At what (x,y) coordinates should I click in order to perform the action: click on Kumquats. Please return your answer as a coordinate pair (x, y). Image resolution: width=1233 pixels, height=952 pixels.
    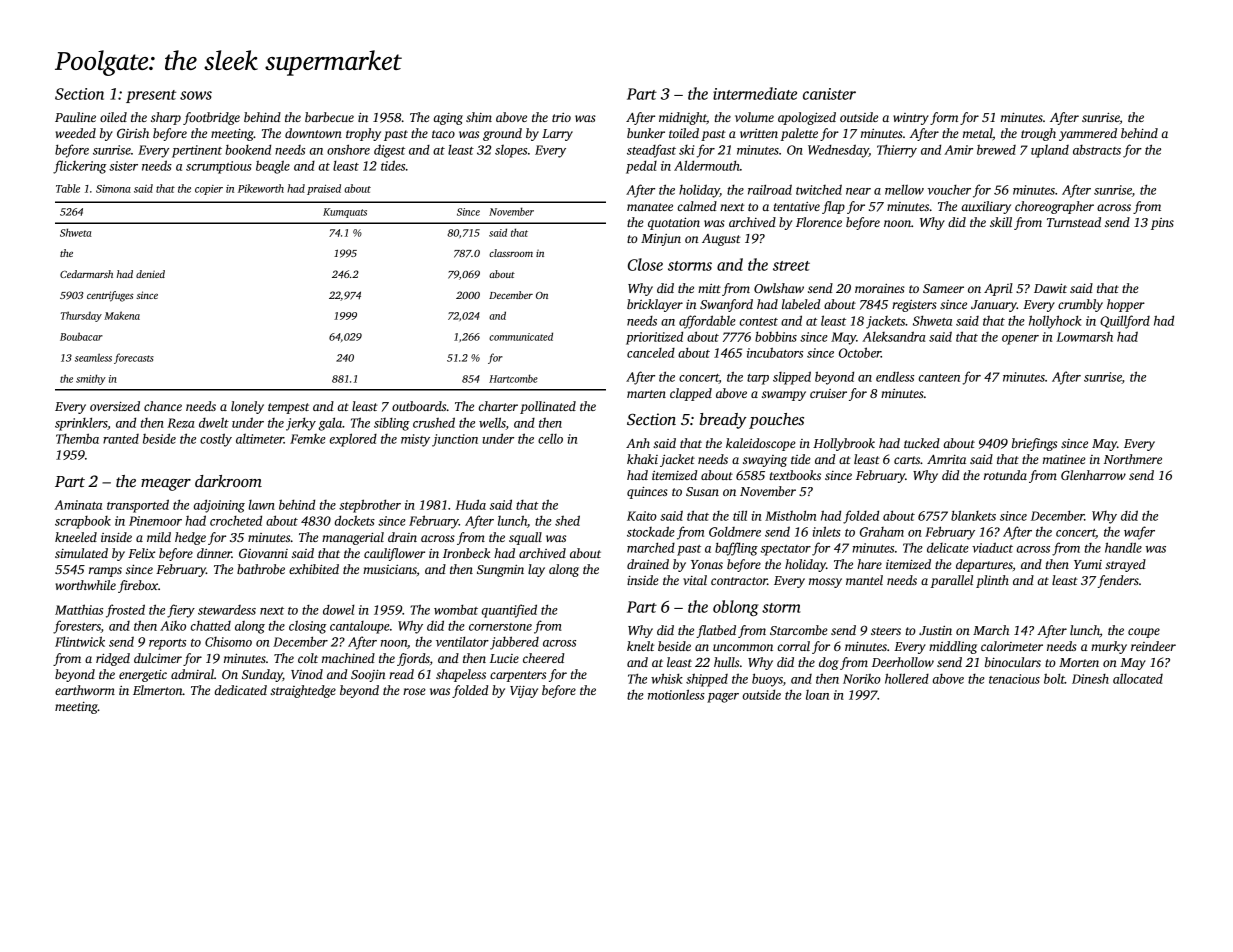
    Looking at the image, I should click on (345, 213).
